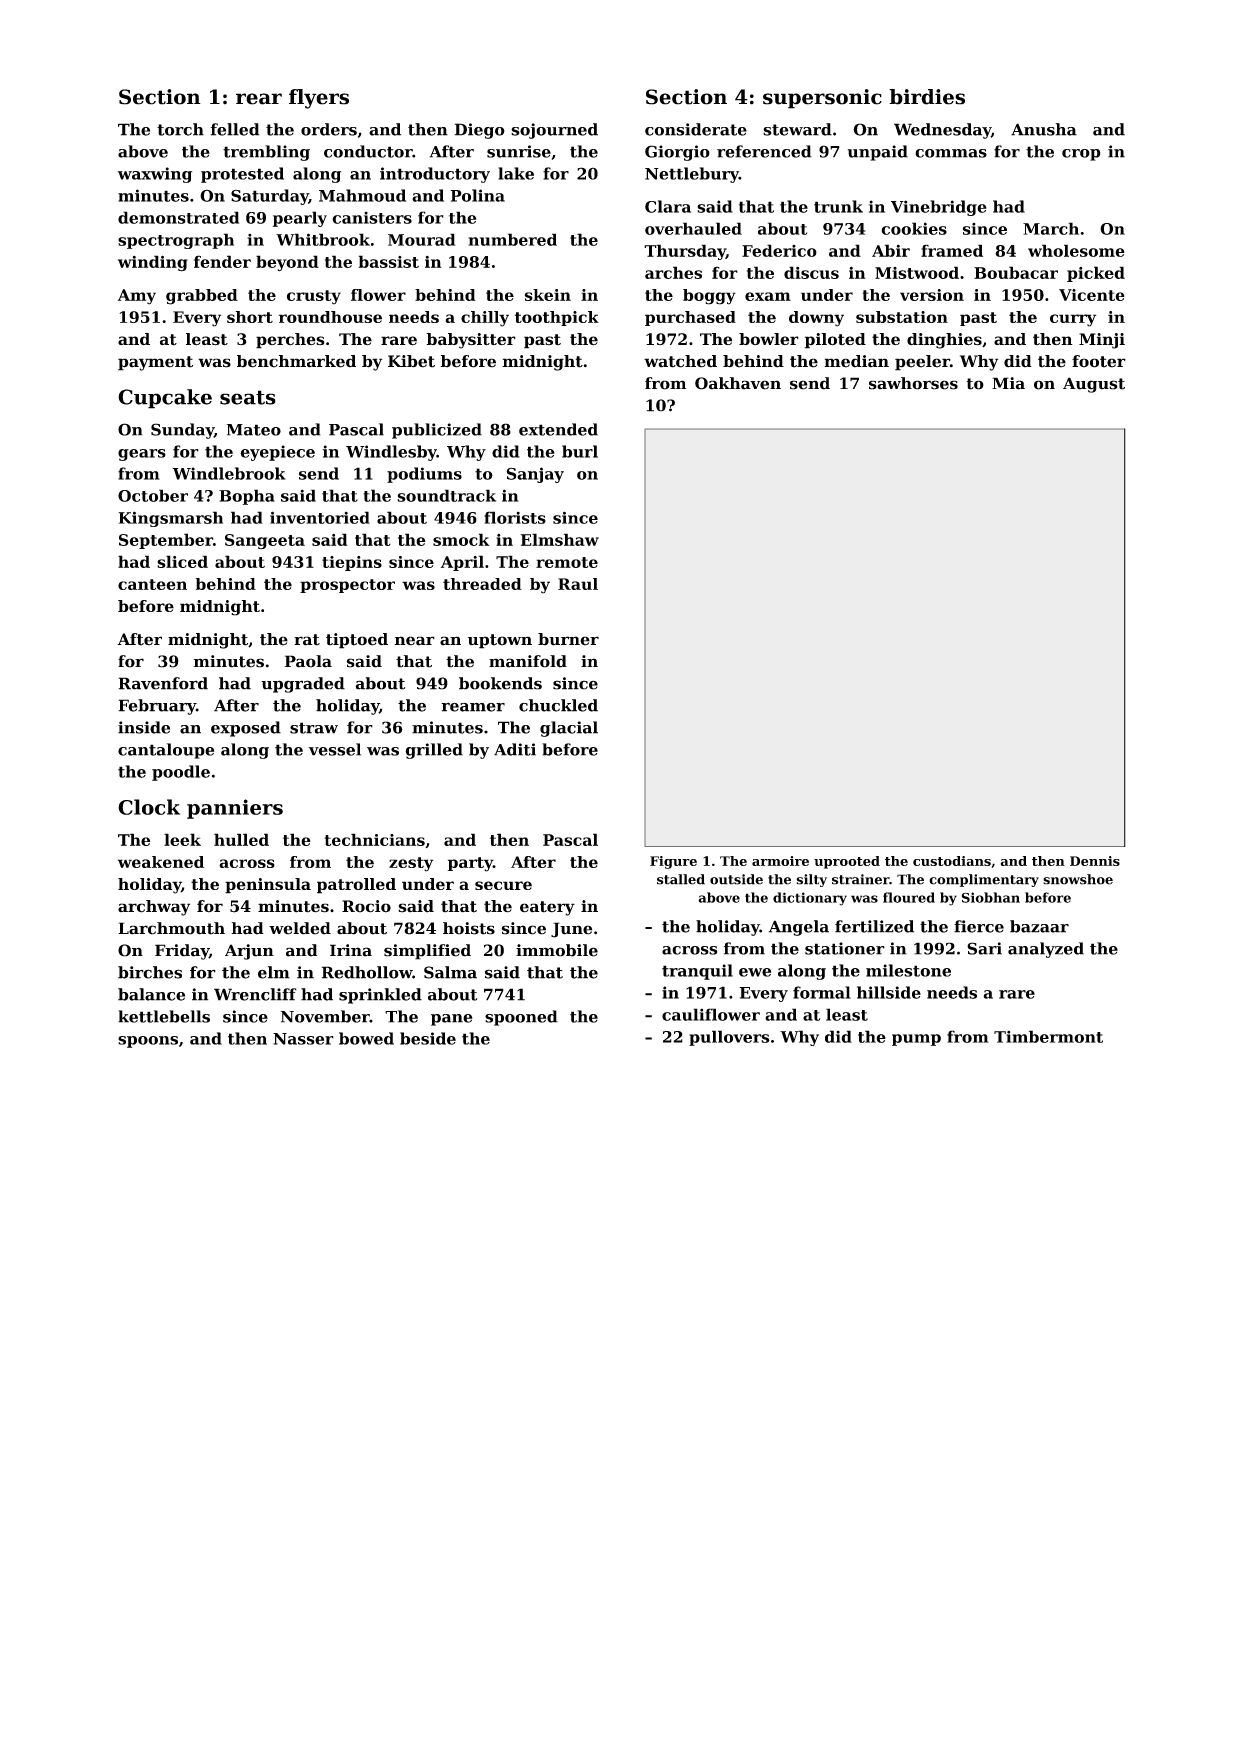 The image size is (1243, 1757). What do you see at coordinates (389, 261) in the image?
I see `bassist` at bounding box center [389, 261].
